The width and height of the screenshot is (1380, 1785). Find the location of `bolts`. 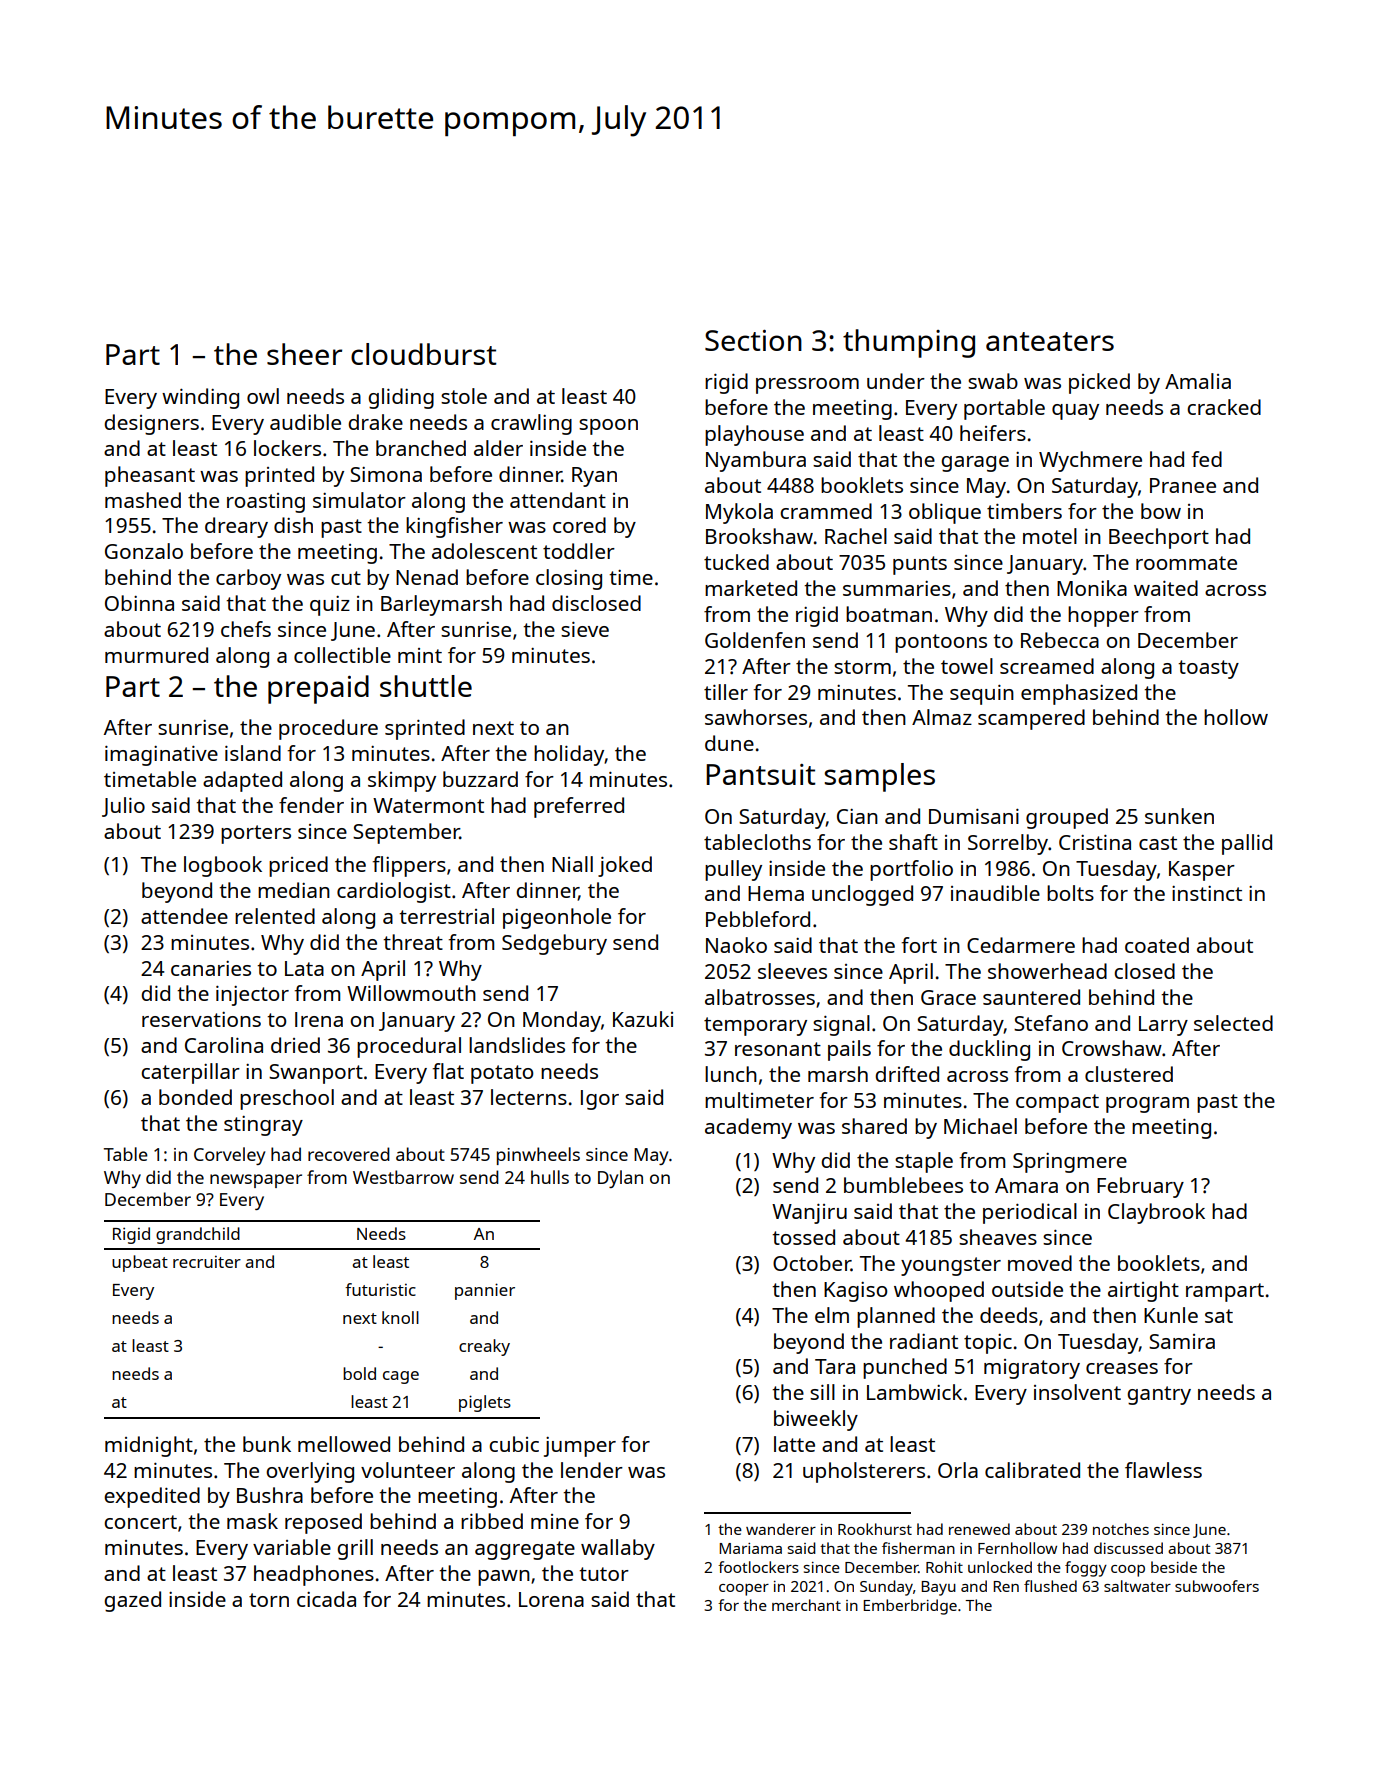

bolts is located at coordinates (1070, 893).
